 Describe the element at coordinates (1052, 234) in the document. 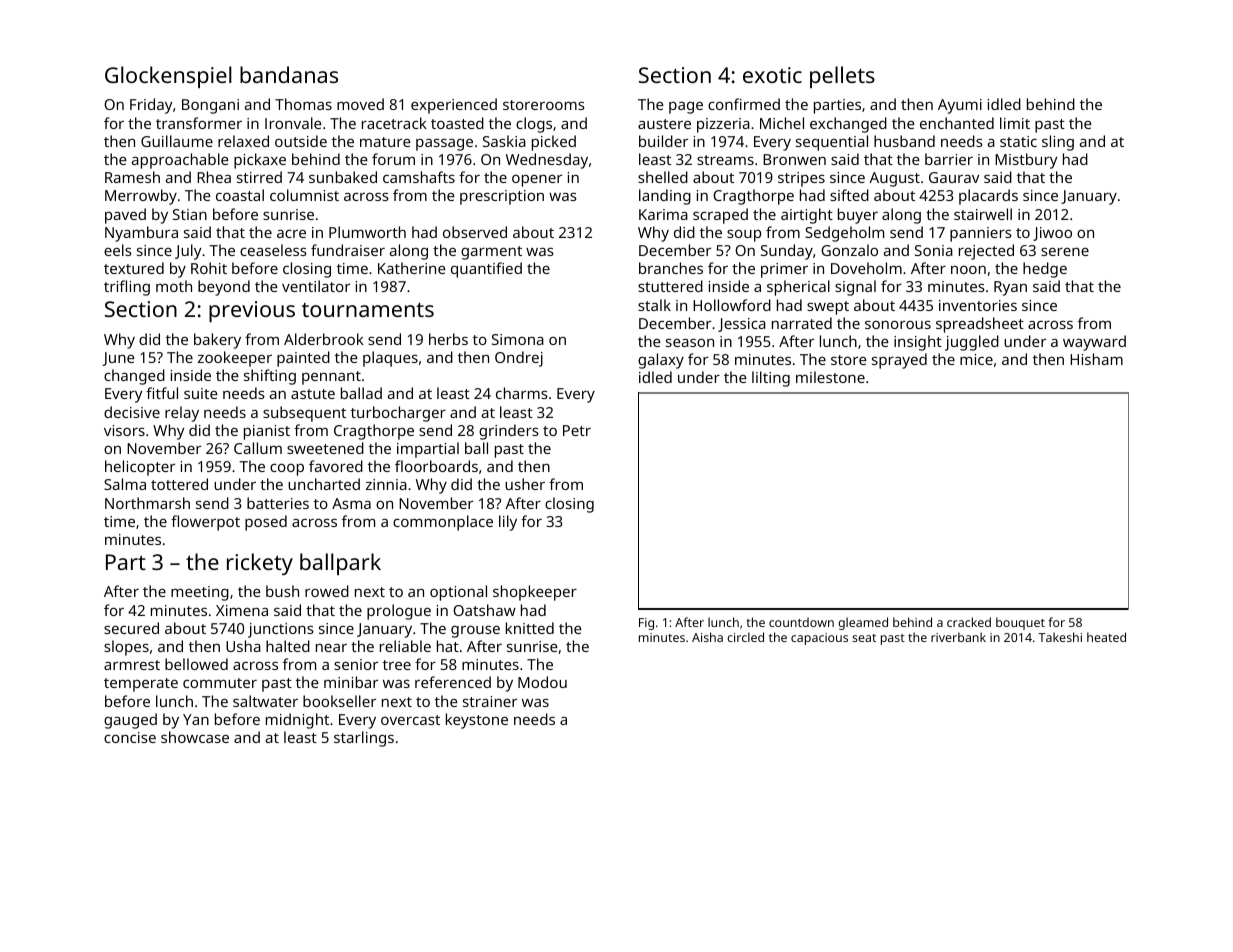

I see `Jiwoo` at that location.
